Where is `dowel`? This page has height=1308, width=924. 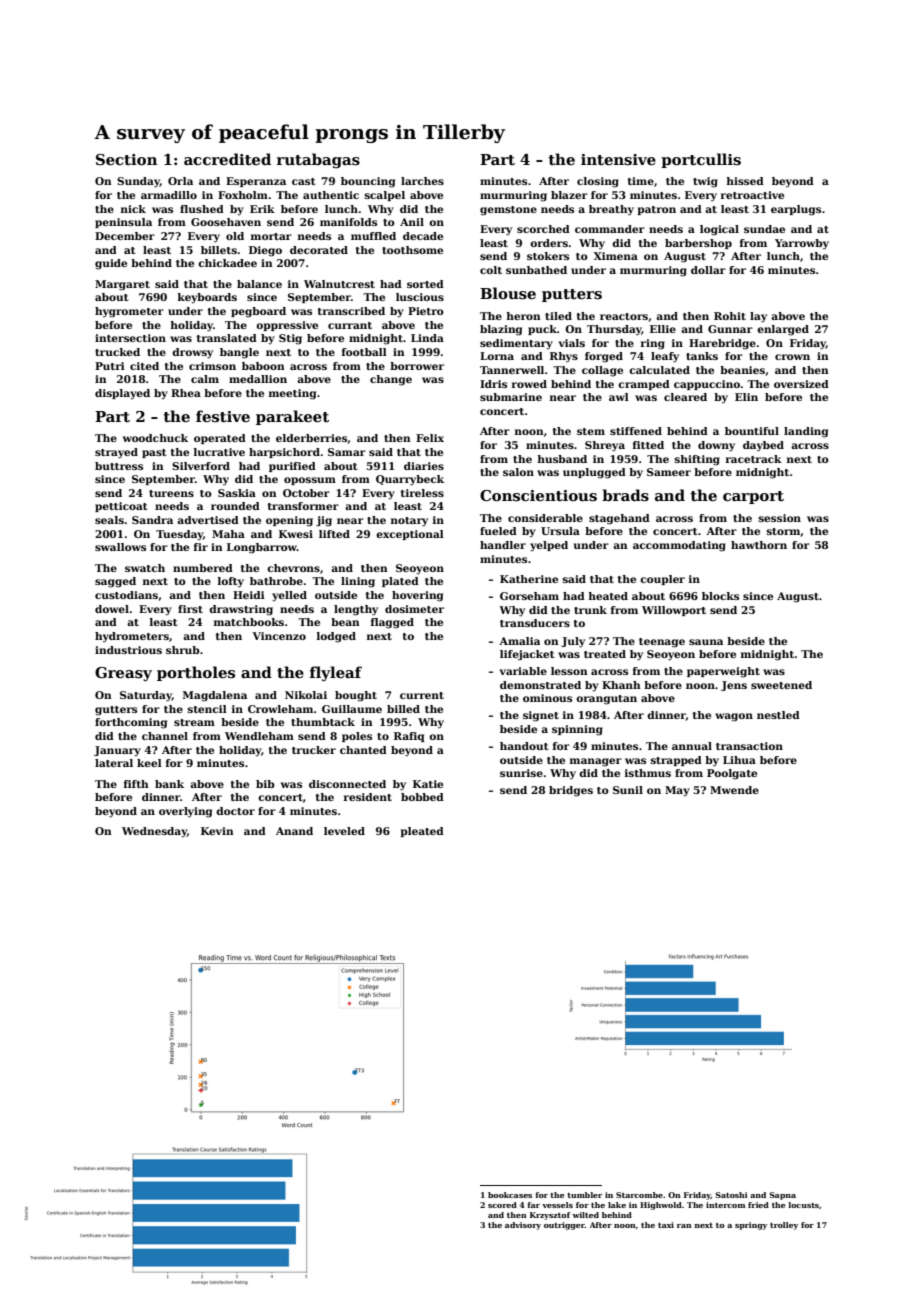 dowel is located at coordinates (112, 609).
